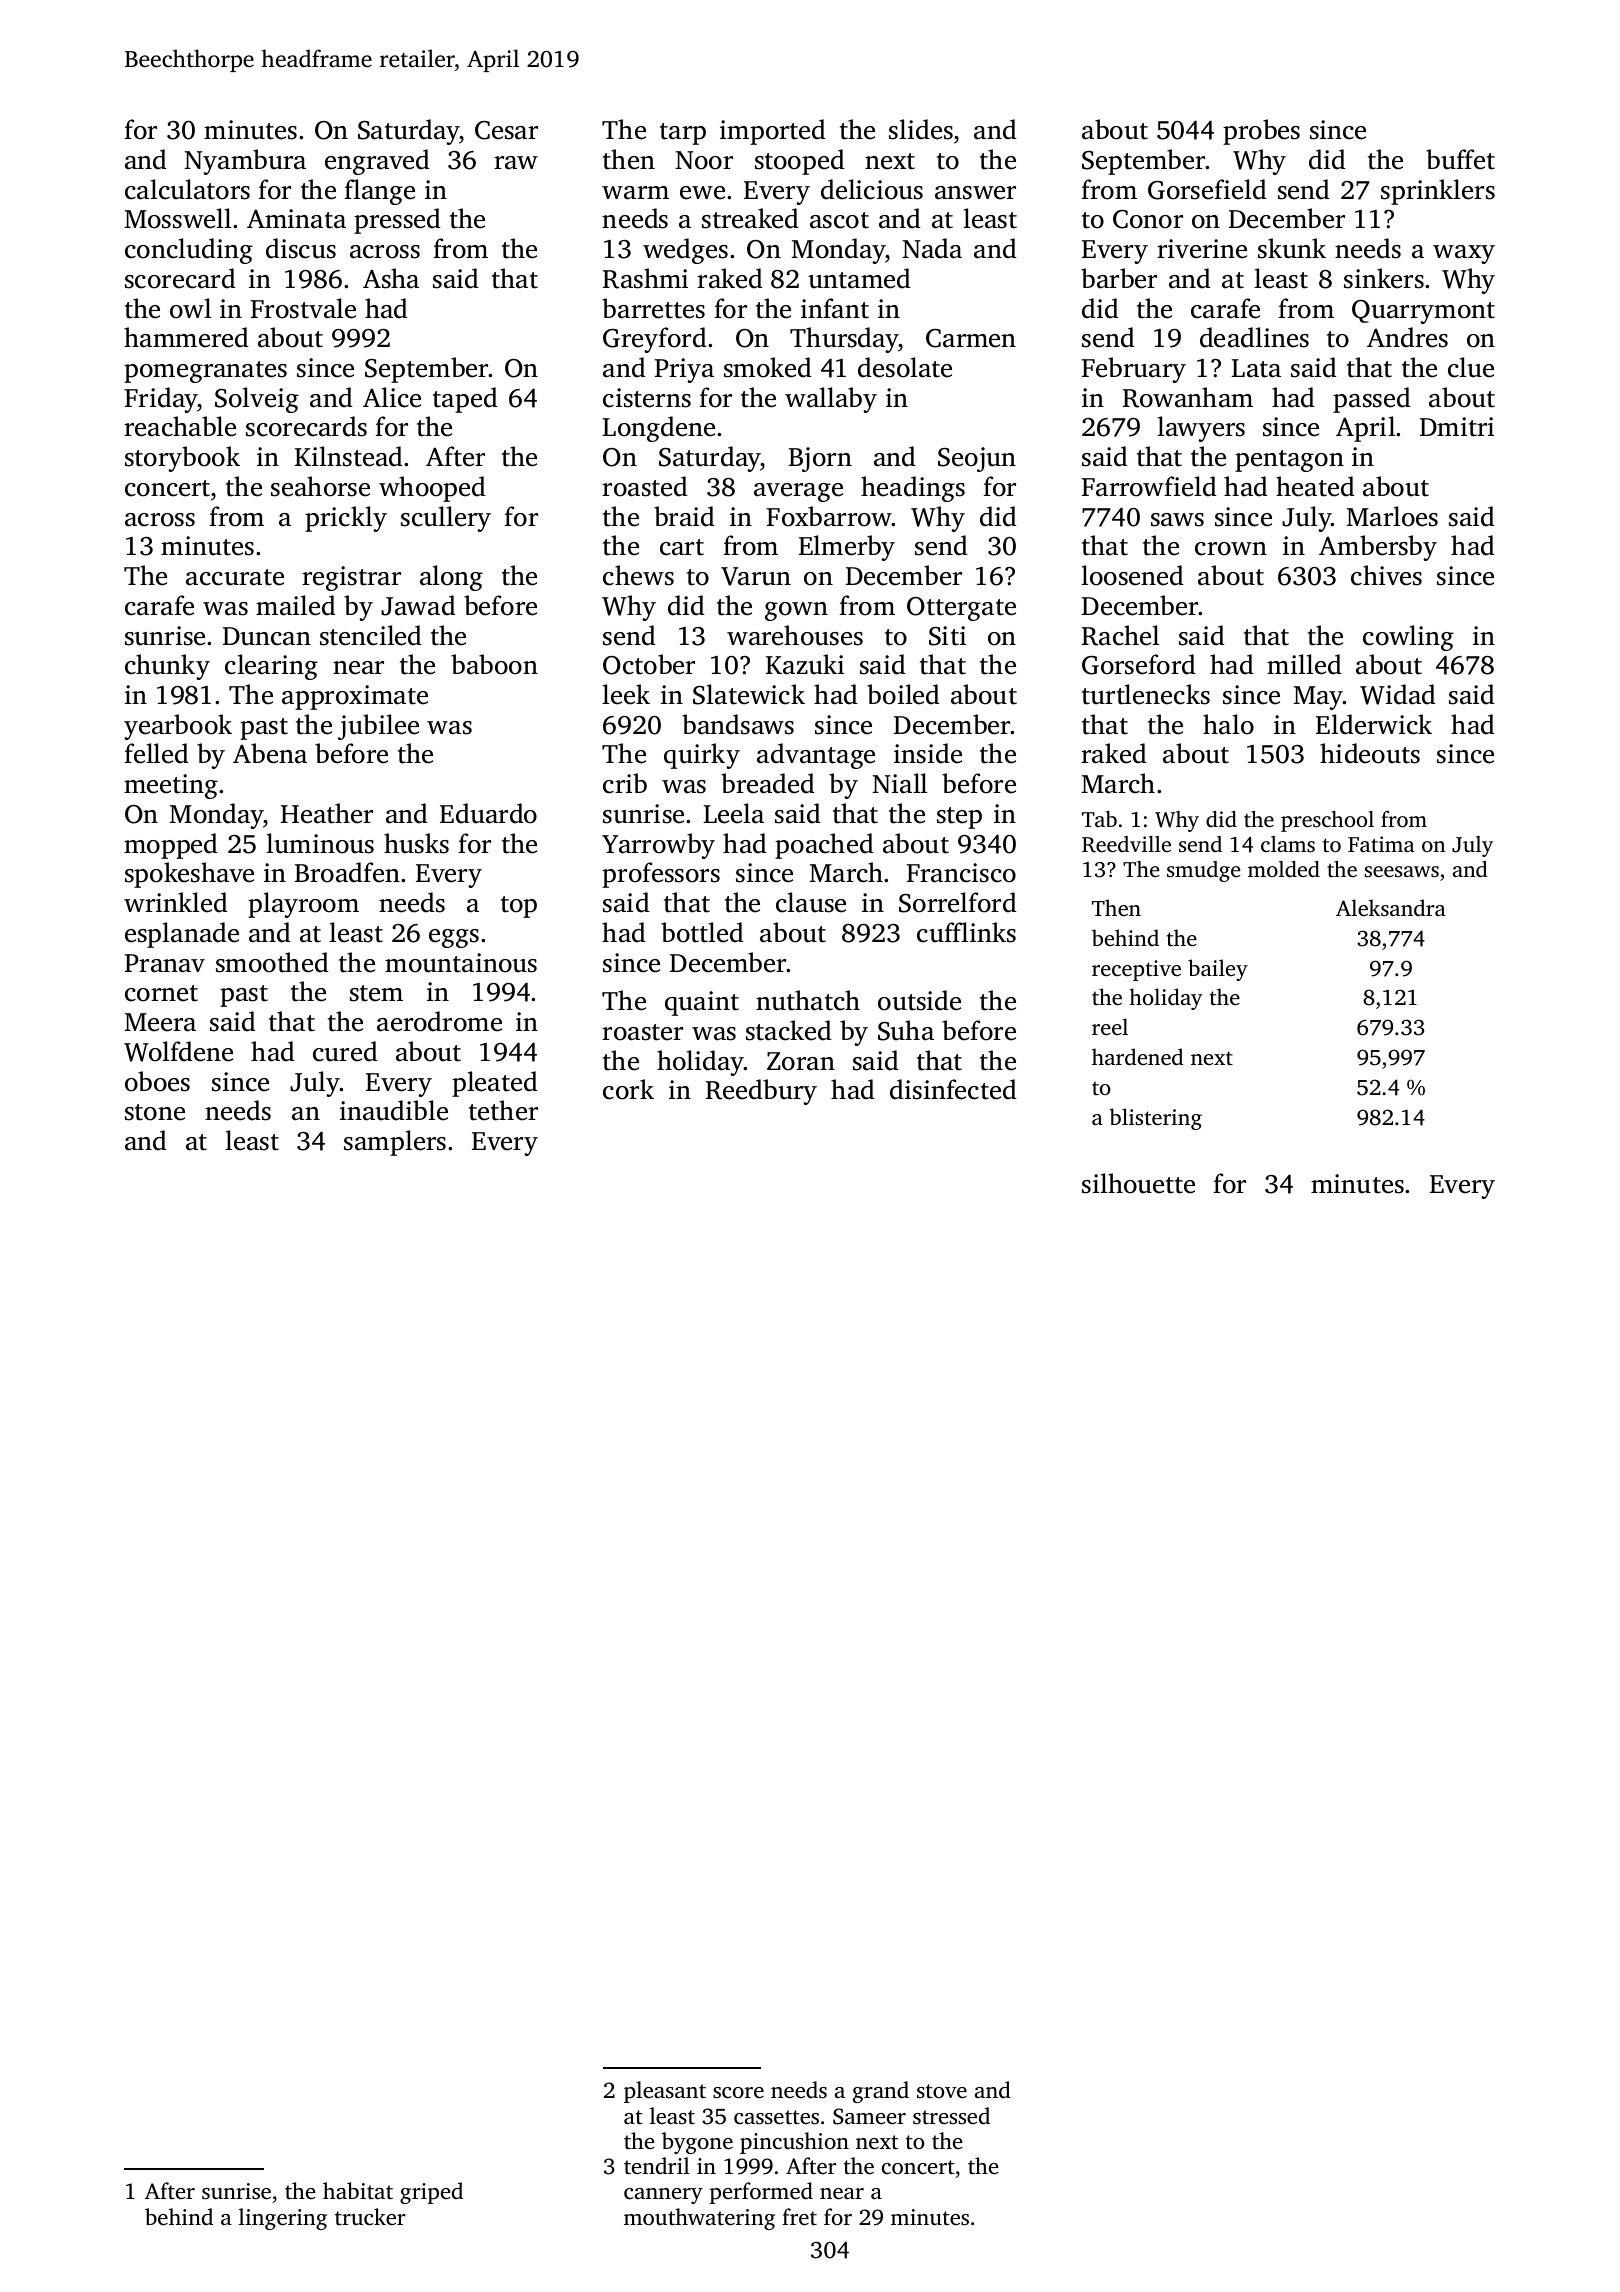 This document has height=2292, width=1620. Describe the element at coordinates (155, 1112) in the document. I see `stone` at that location.
